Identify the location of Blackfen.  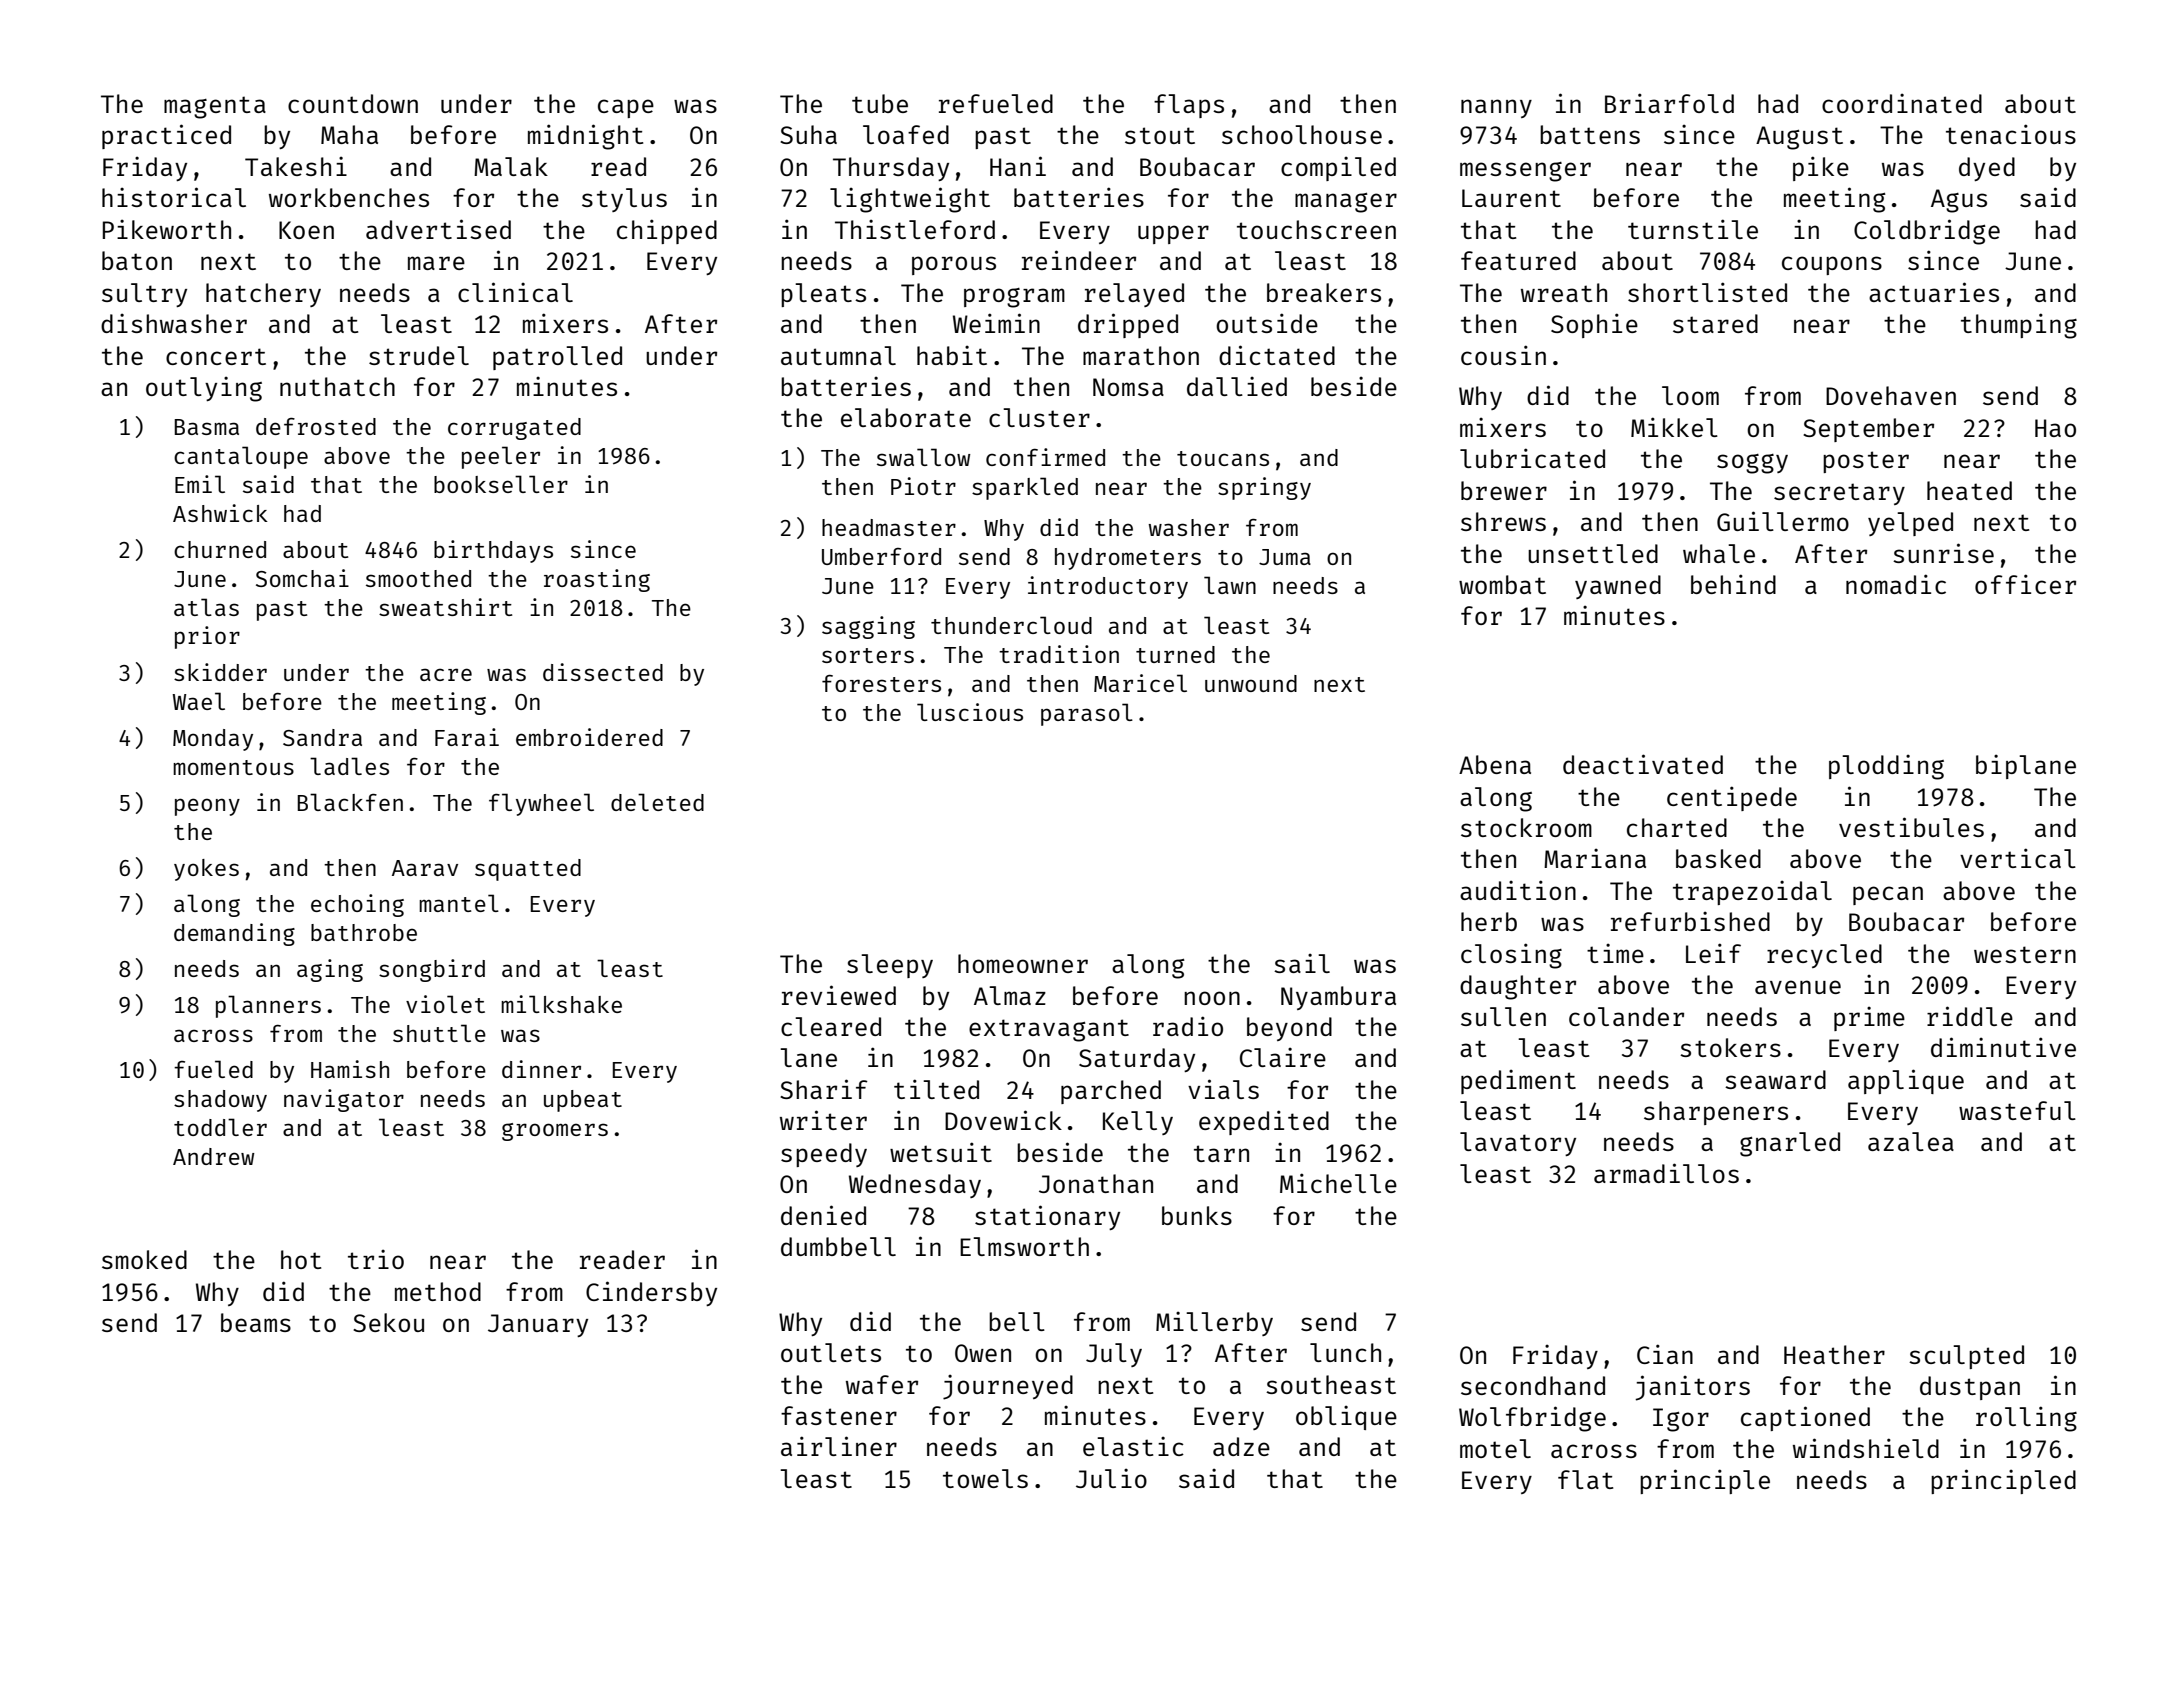
(350, 802).
